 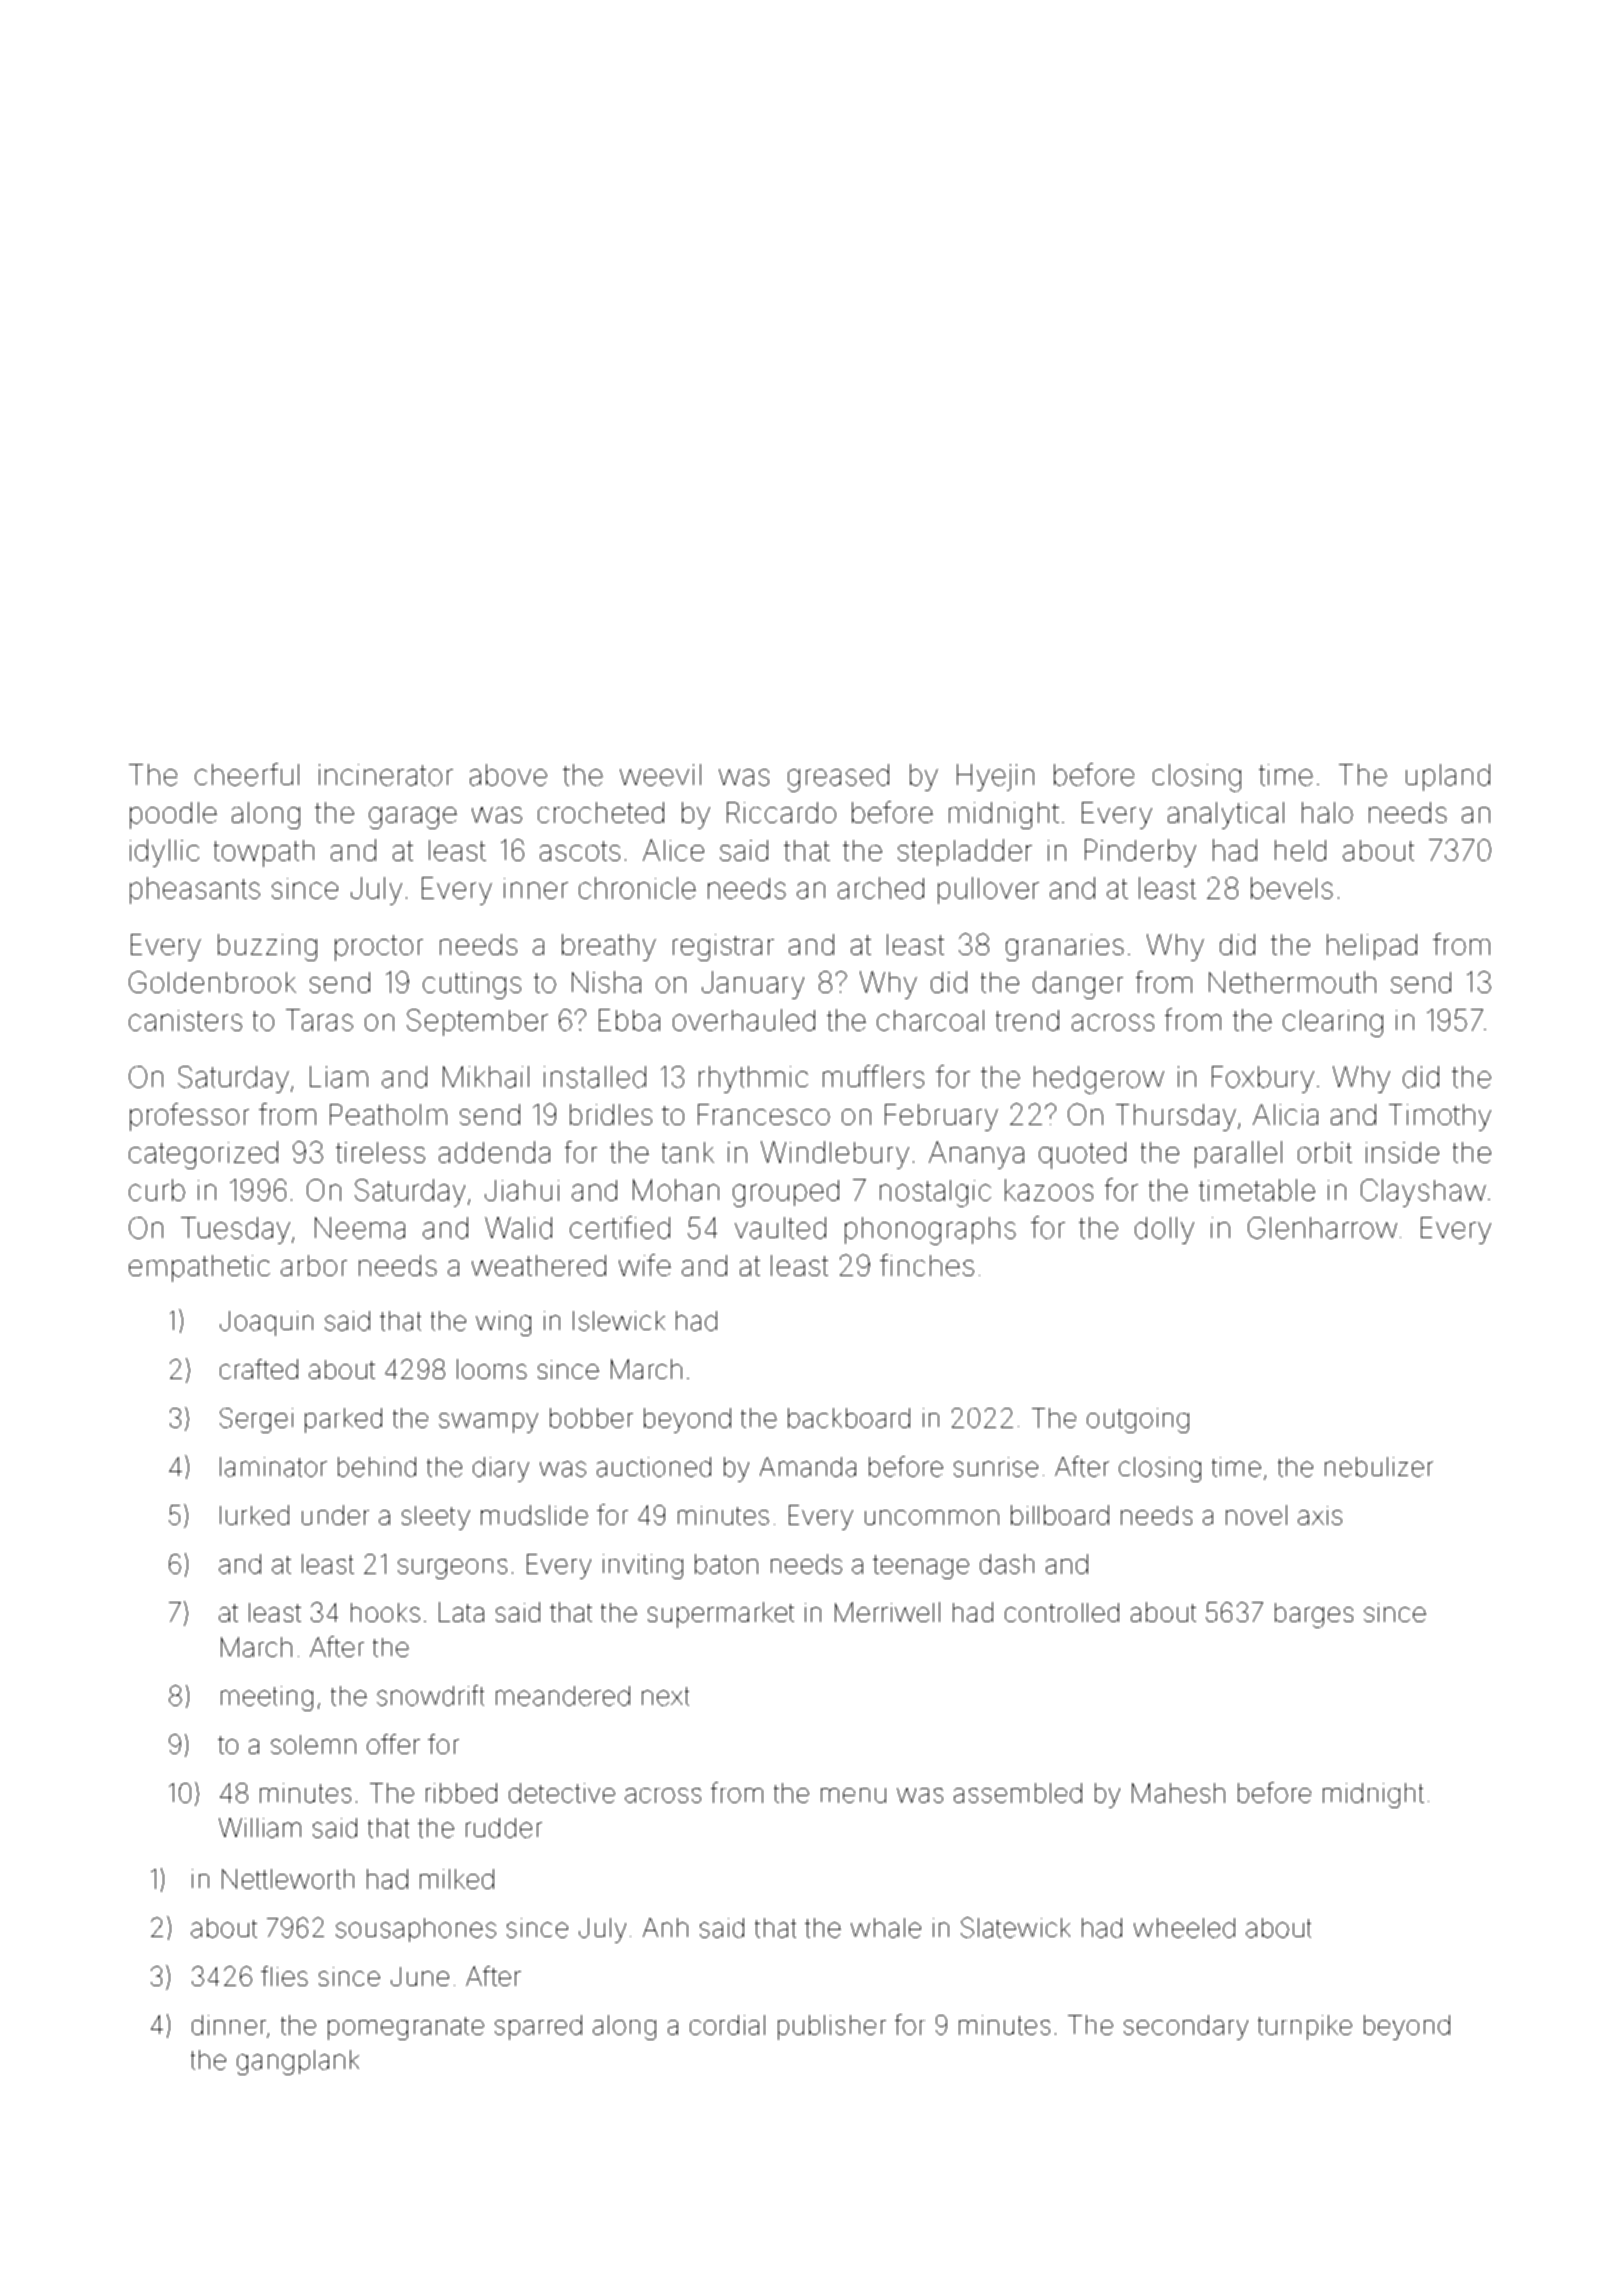 I want to click on Nettleworth, so click(x=288, y=1879).
